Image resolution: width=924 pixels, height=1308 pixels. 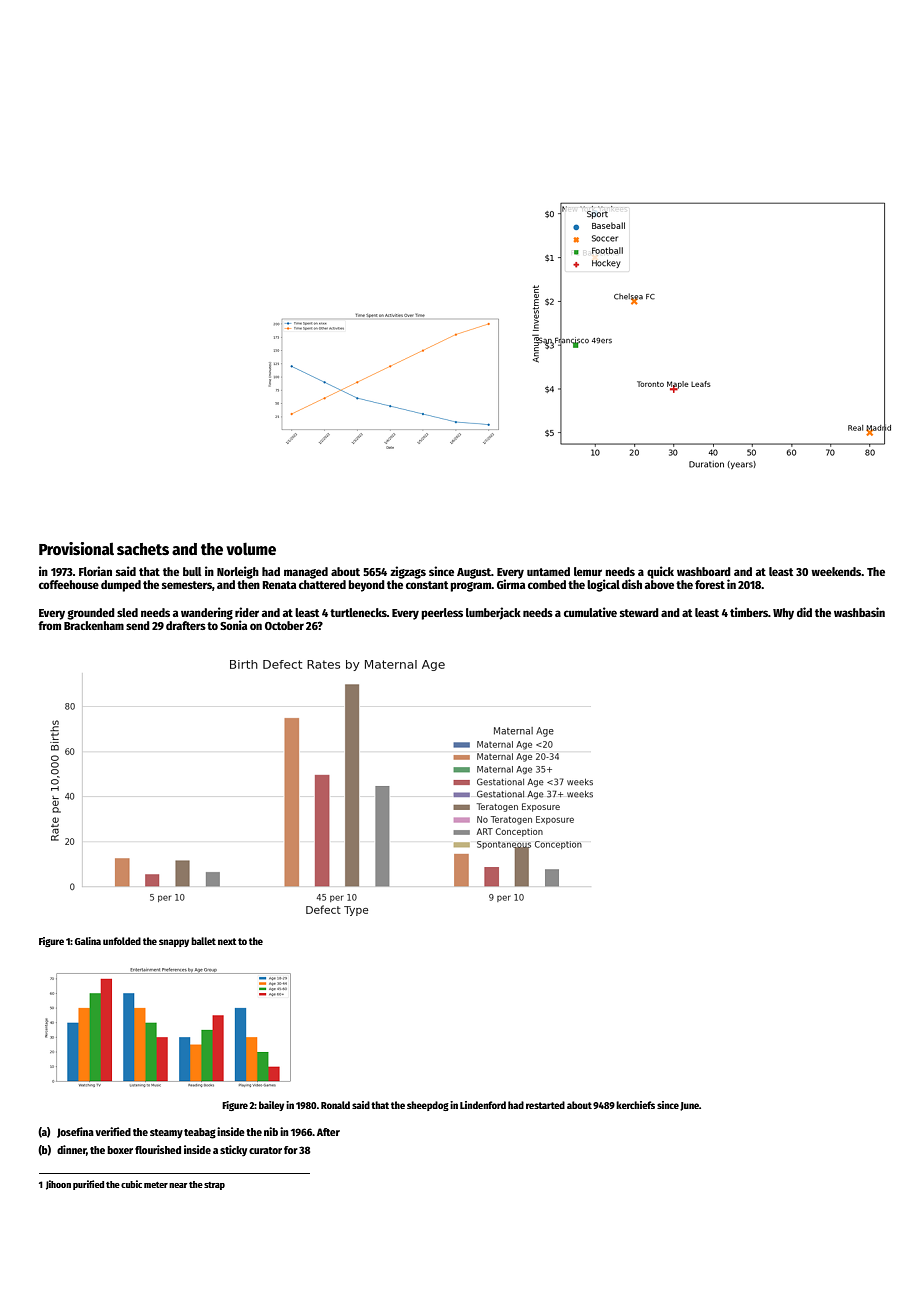 I want to click on unfolded, so click(x=122, y=941).
